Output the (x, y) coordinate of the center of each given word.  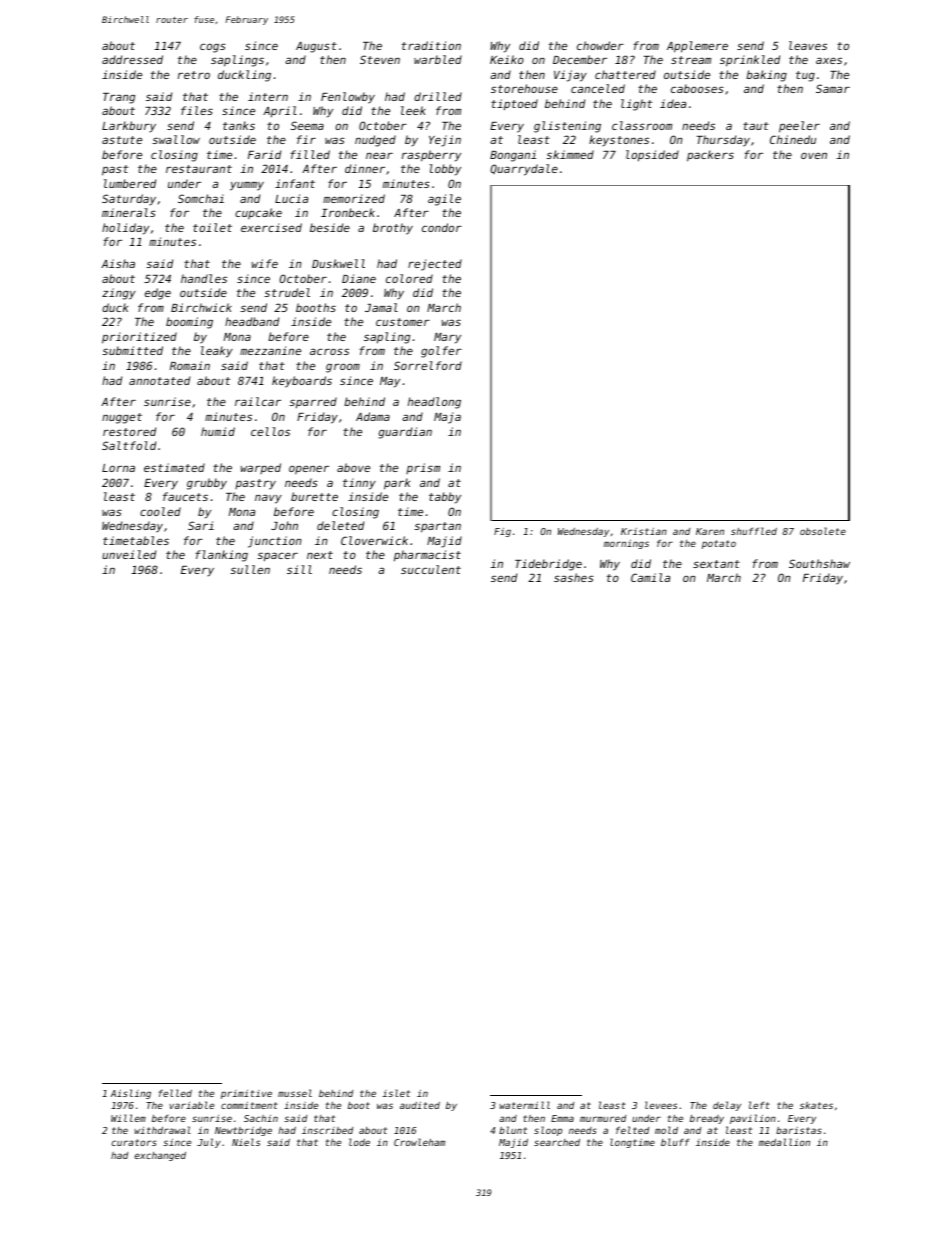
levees (661, 1105)
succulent (431, 569)
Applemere (697, 47)
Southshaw (819, 563)
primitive (246, 1094)
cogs (213, 48)
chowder (600, 45)
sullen (250, 569)
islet (396, 1093)
